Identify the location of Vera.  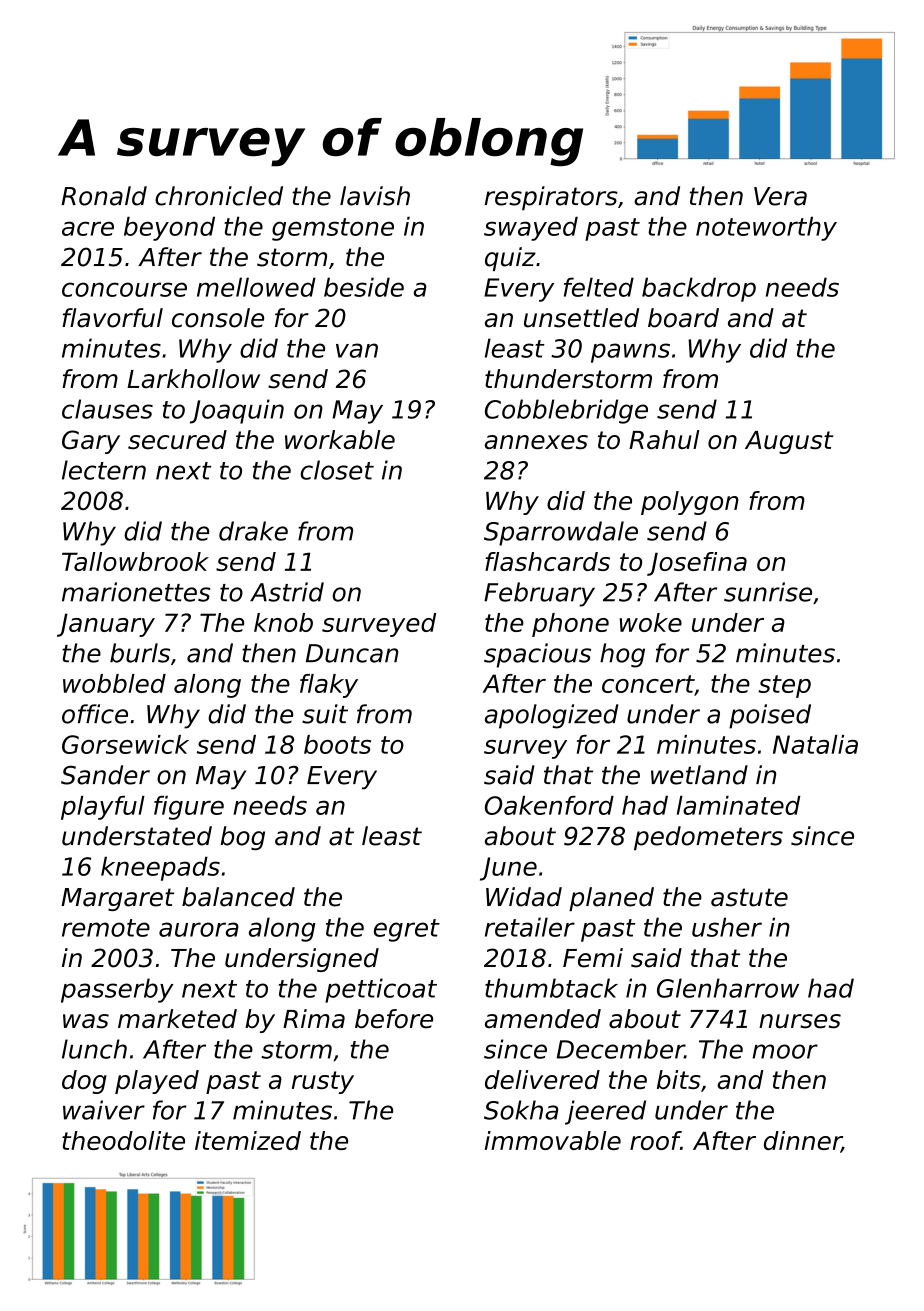
(780, 196).
